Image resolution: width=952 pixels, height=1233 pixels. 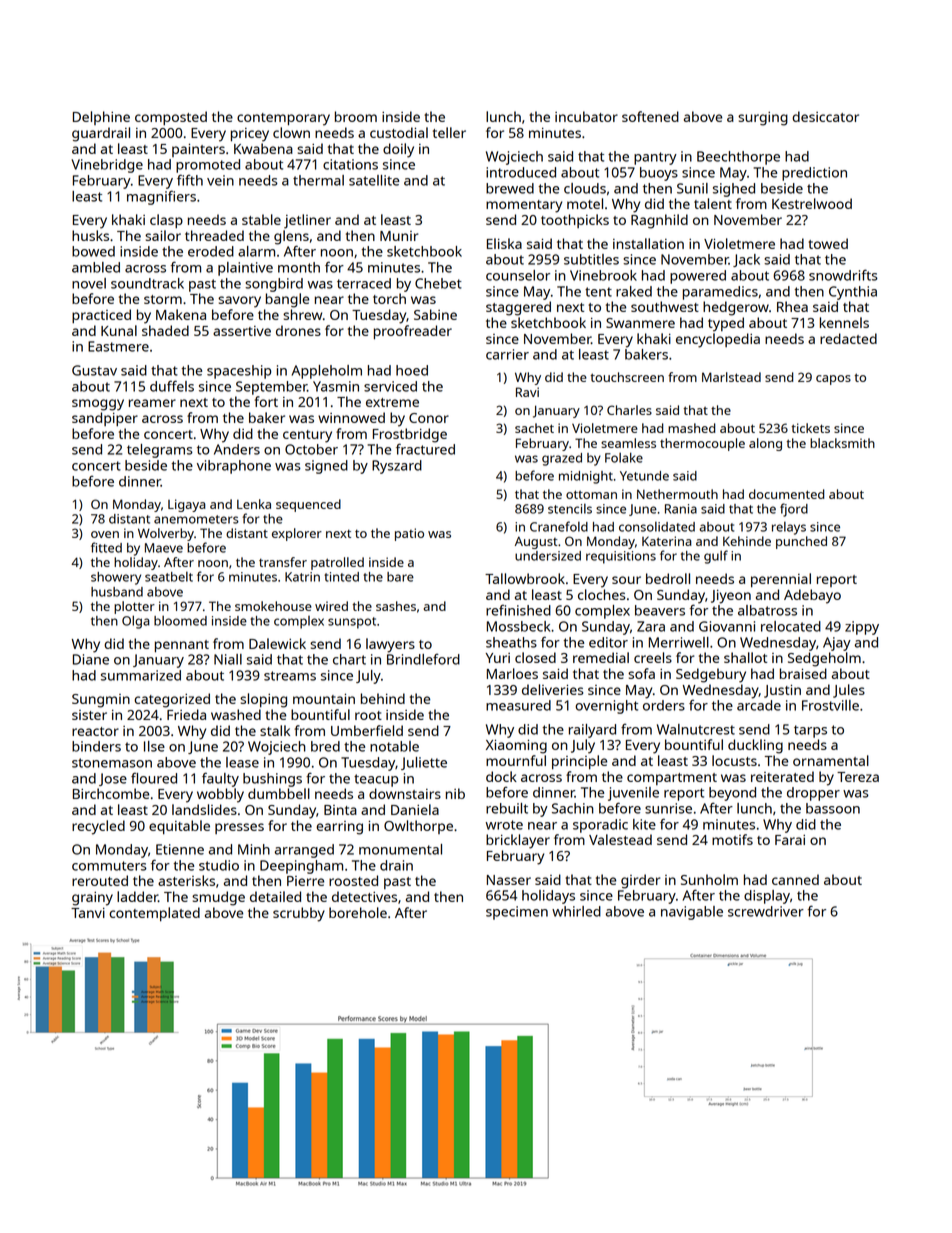 I want to click on Marlstead, so click(x=731, y=377).
